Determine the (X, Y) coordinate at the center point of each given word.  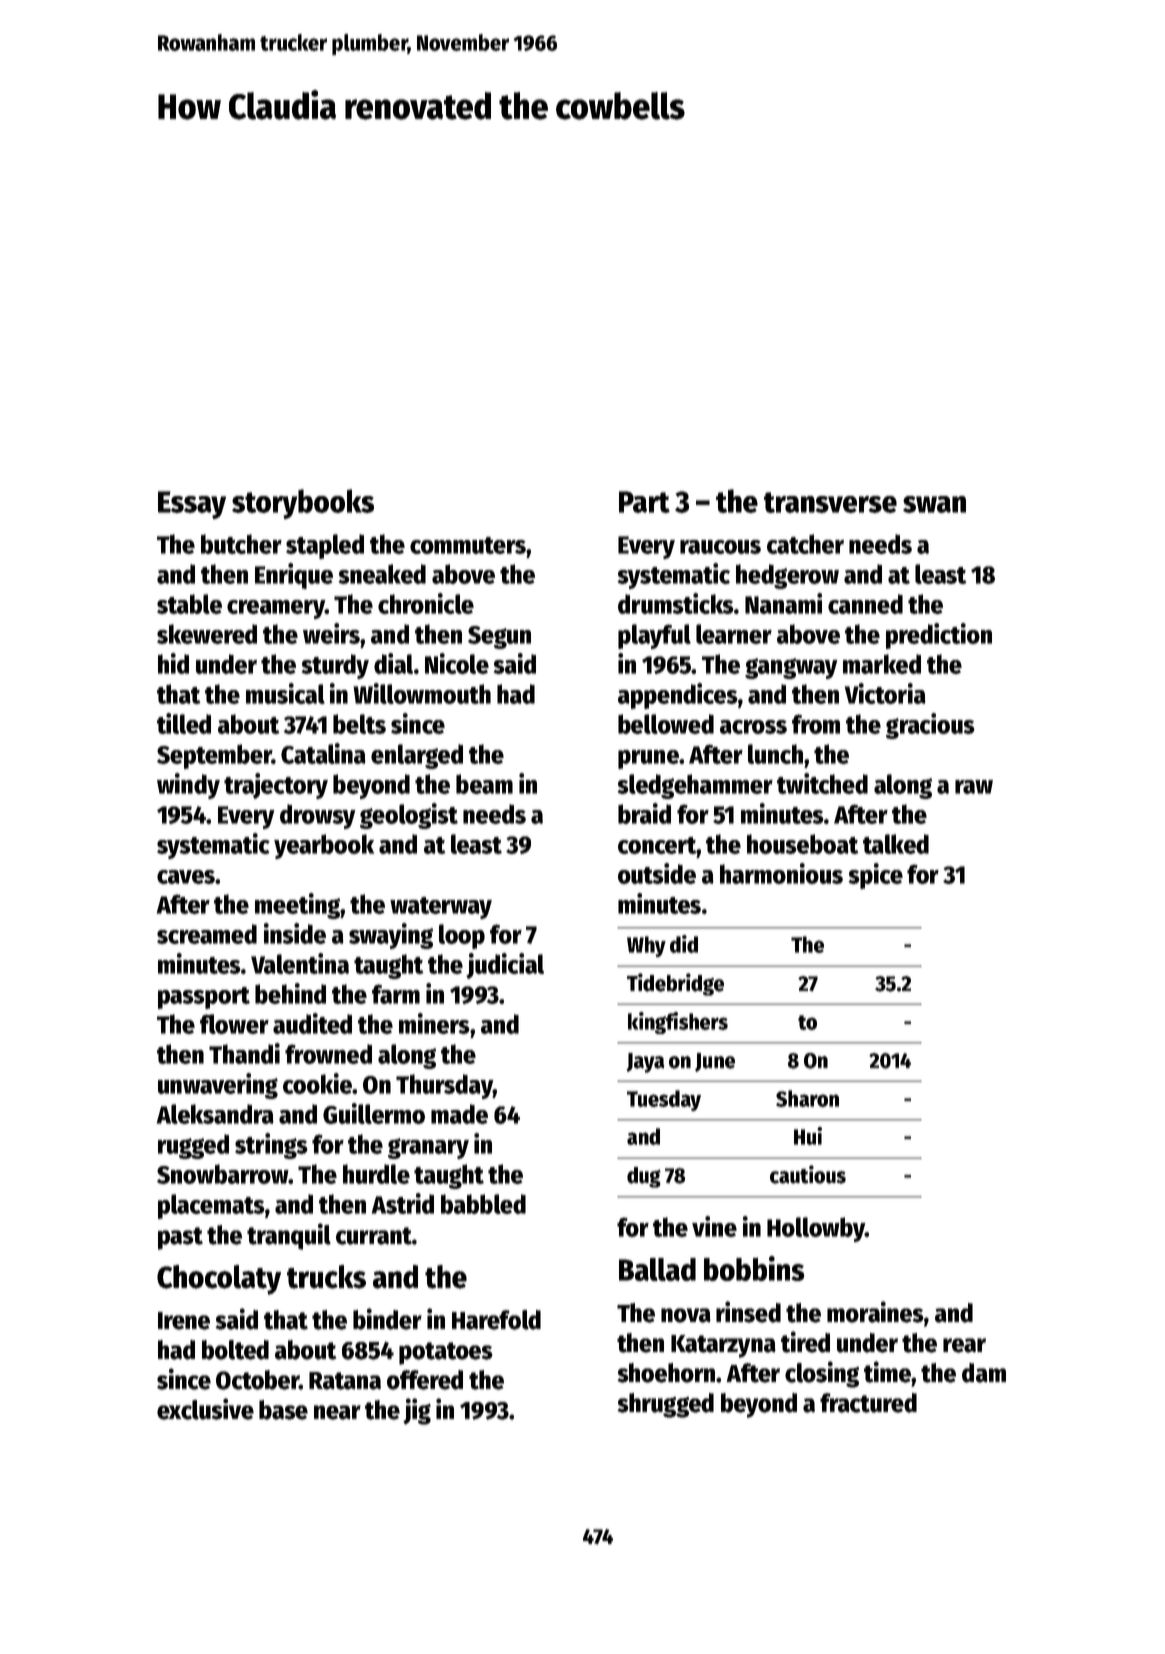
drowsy (318, 816)
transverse (830, 502)
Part (644, 502)
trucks (326, 1277)
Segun (499, 637)
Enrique (294, 576)
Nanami (783, 603)
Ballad (657, 1269)
